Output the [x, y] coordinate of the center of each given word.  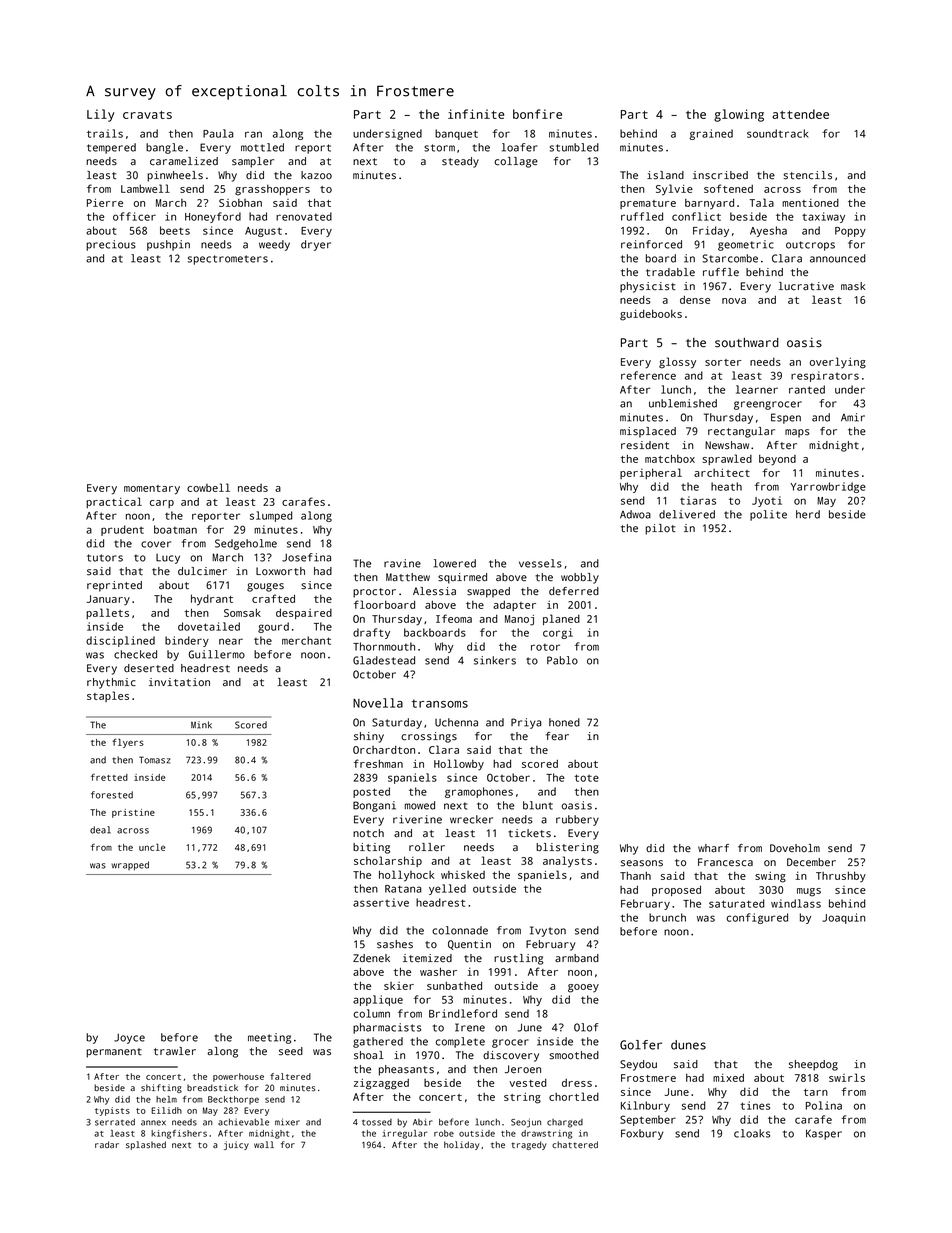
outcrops [810, 246]
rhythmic [111, 683]
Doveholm [795, 848]
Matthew [408, 577]
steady [460, 162]
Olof [586, 1027]
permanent [114, 1053]
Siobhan [240, 203]
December [811, 862]
